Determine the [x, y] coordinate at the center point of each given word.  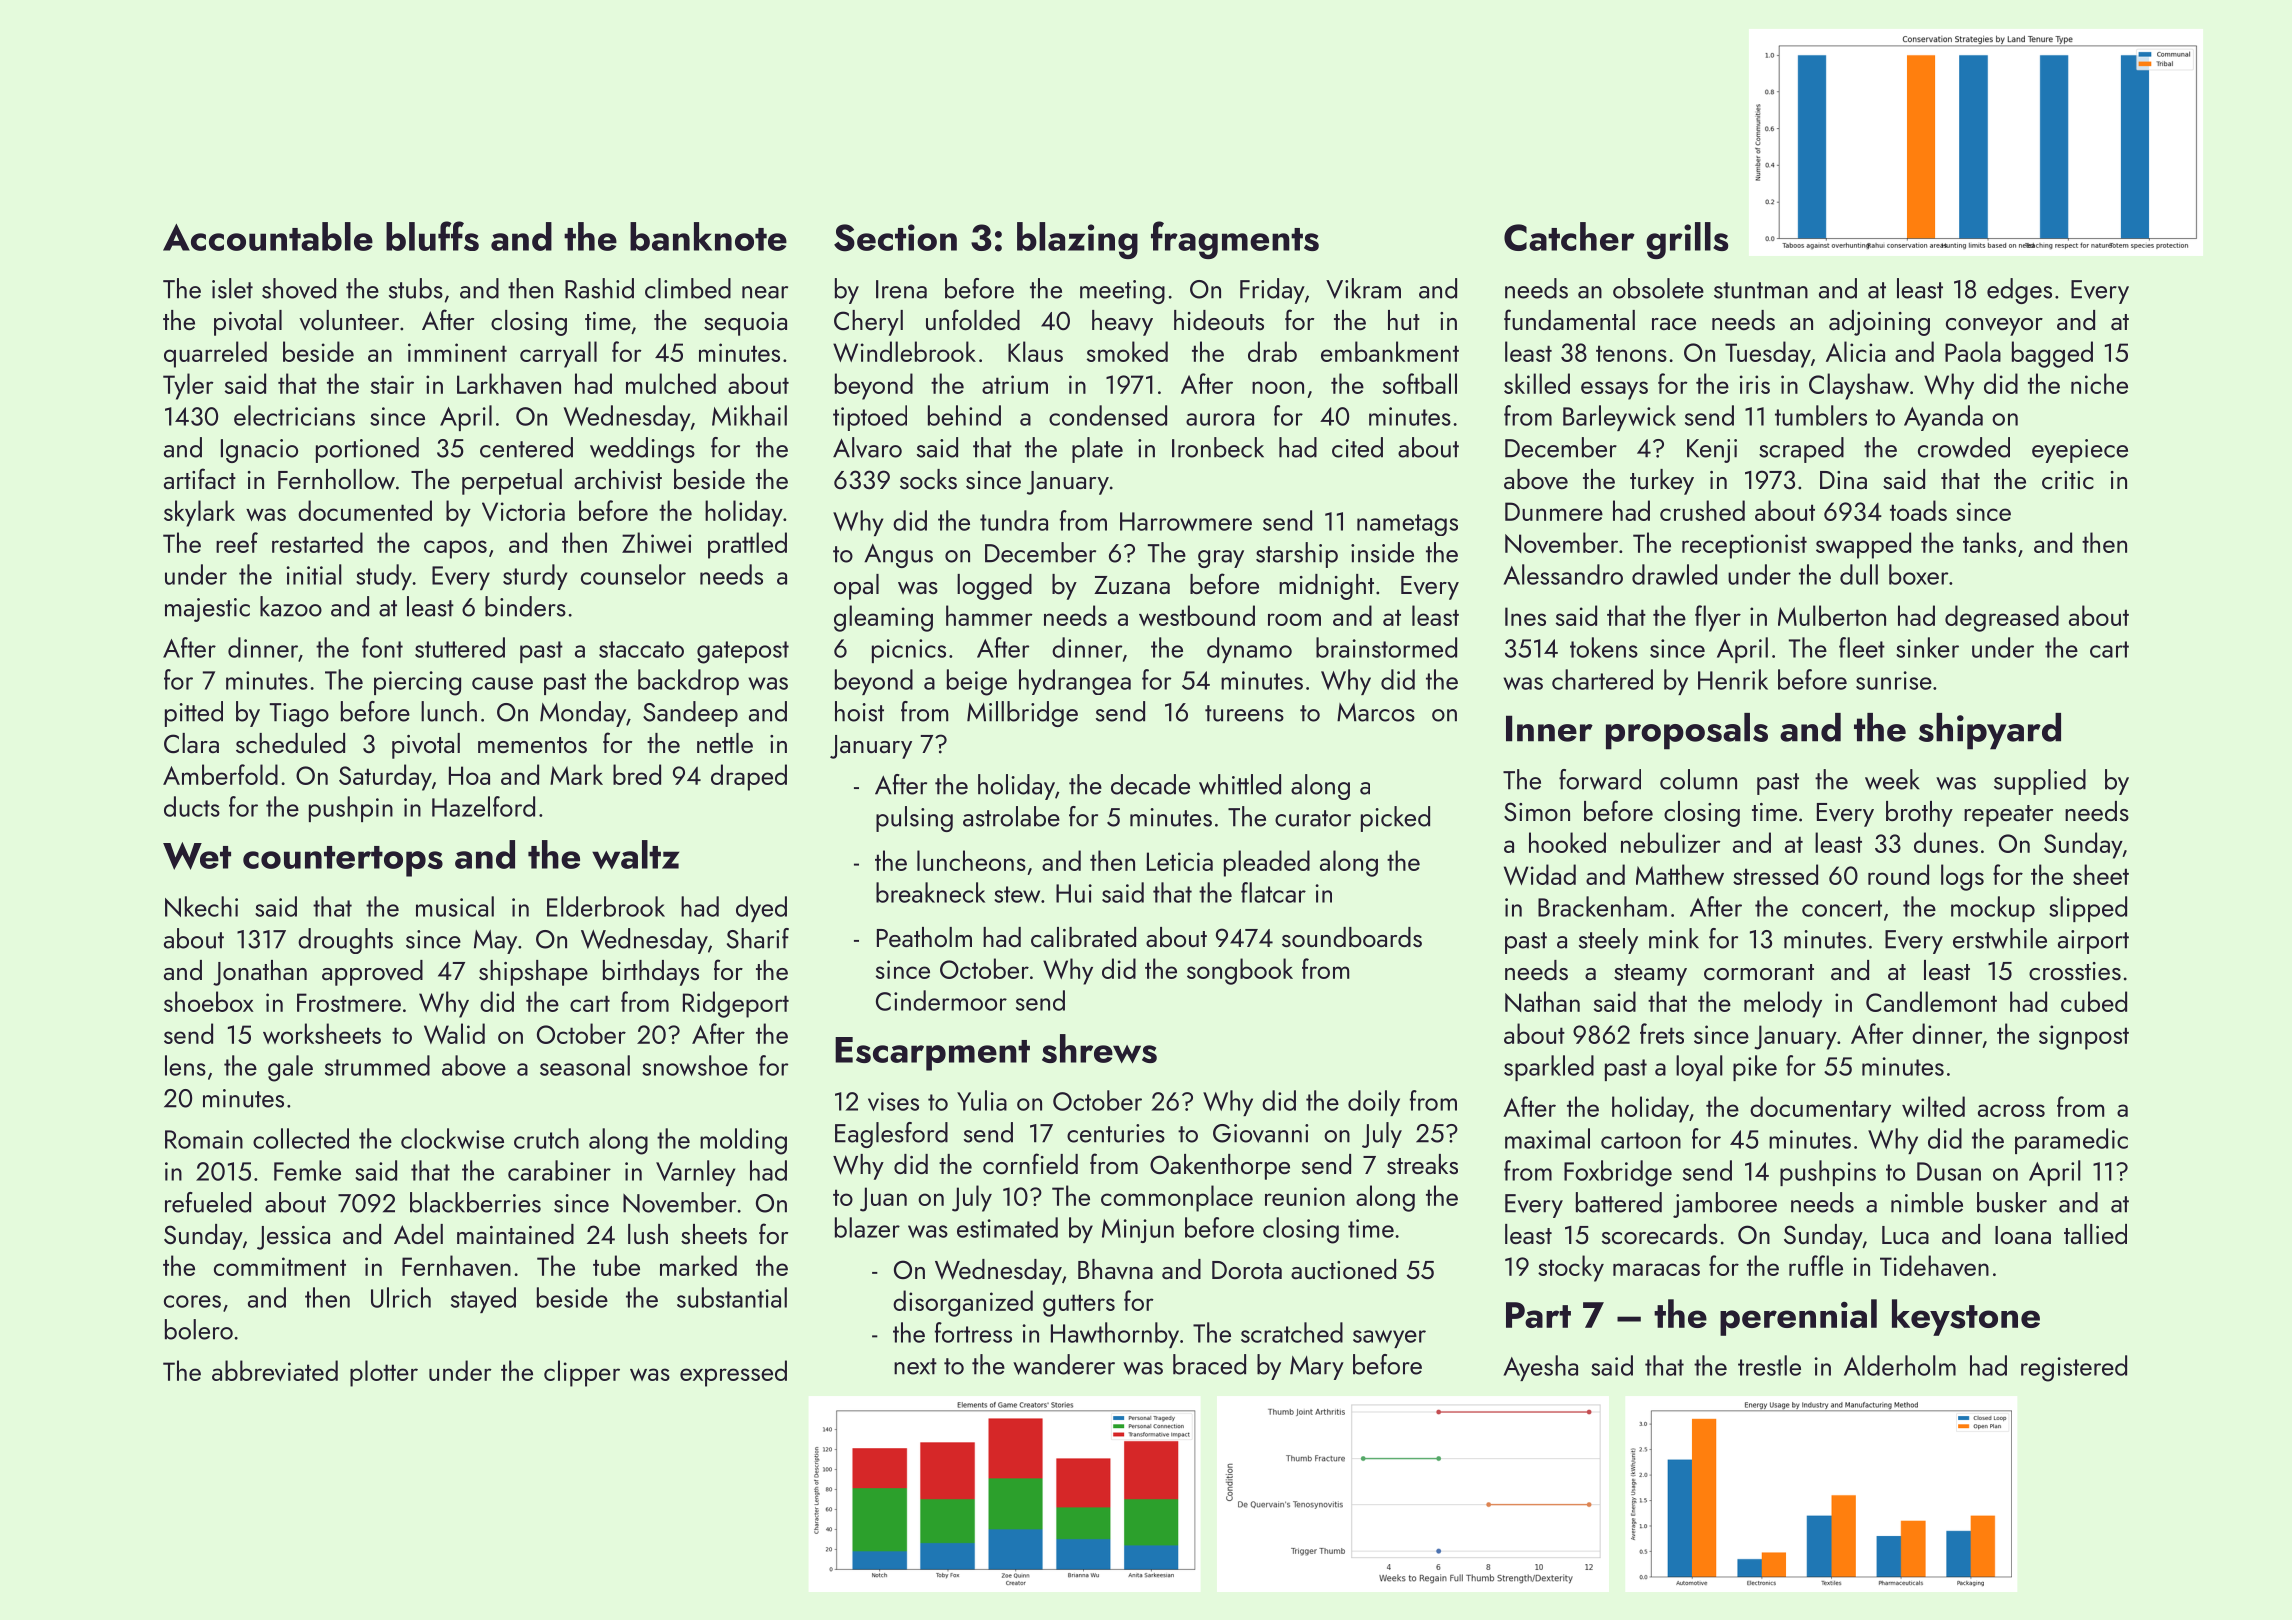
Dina [1843, 480]
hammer [989, 615]
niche [2099, 383]
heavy [1122, 323]
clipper [582, 1373]
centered [526, 447]
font [382, 647]
